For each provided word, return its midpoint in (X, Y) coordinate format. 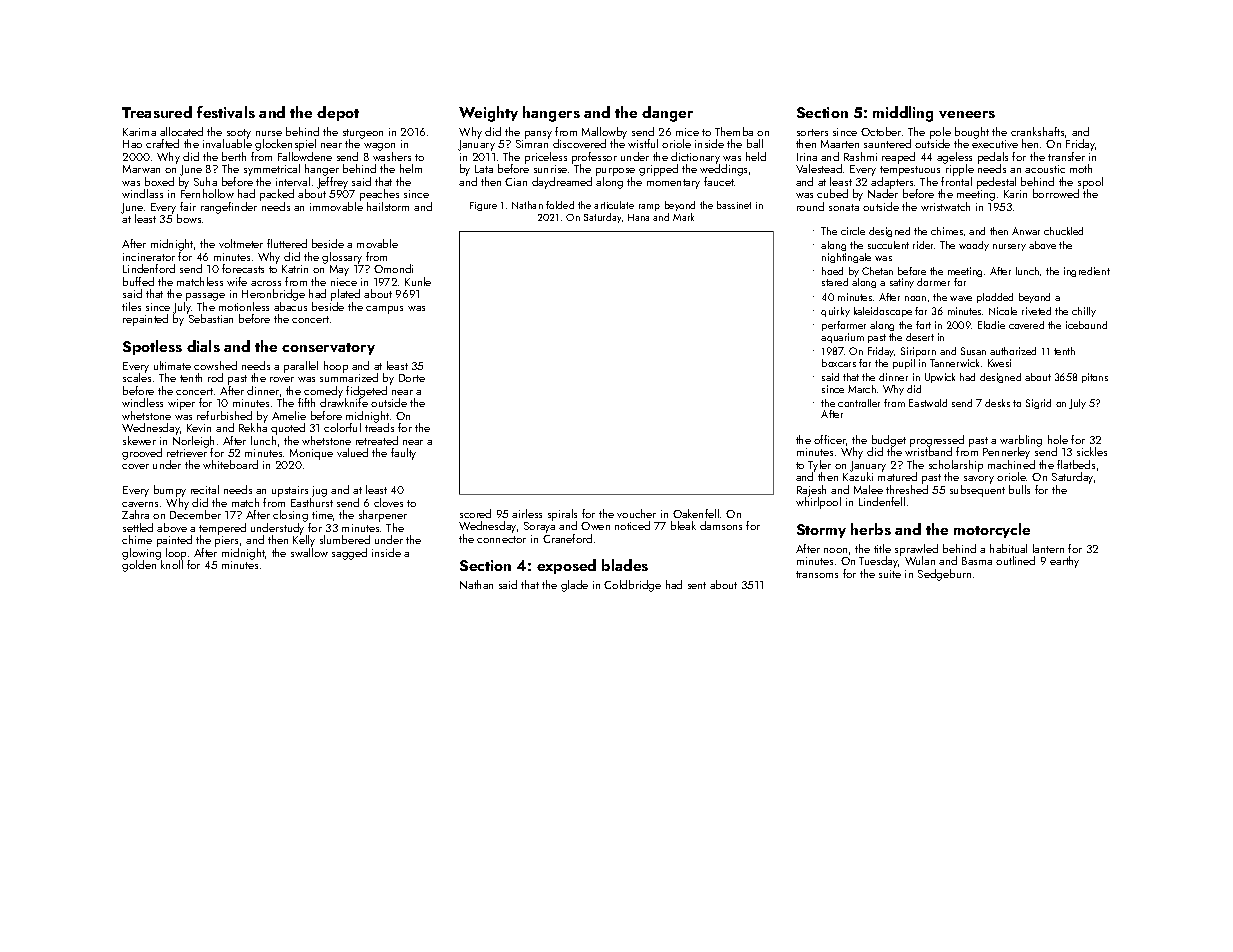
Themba (734, 131)
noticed (632, 525)
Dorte (412, 378)
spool (1090, 183)
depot (338, 113)
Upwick (940, 378)
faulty (403, 454)
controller (859, 403)
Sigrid (1038, 404)
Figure (483, 206)
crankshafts (1037, 131)
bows (189, 218)
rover (282, 379)
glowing (141, 554)
